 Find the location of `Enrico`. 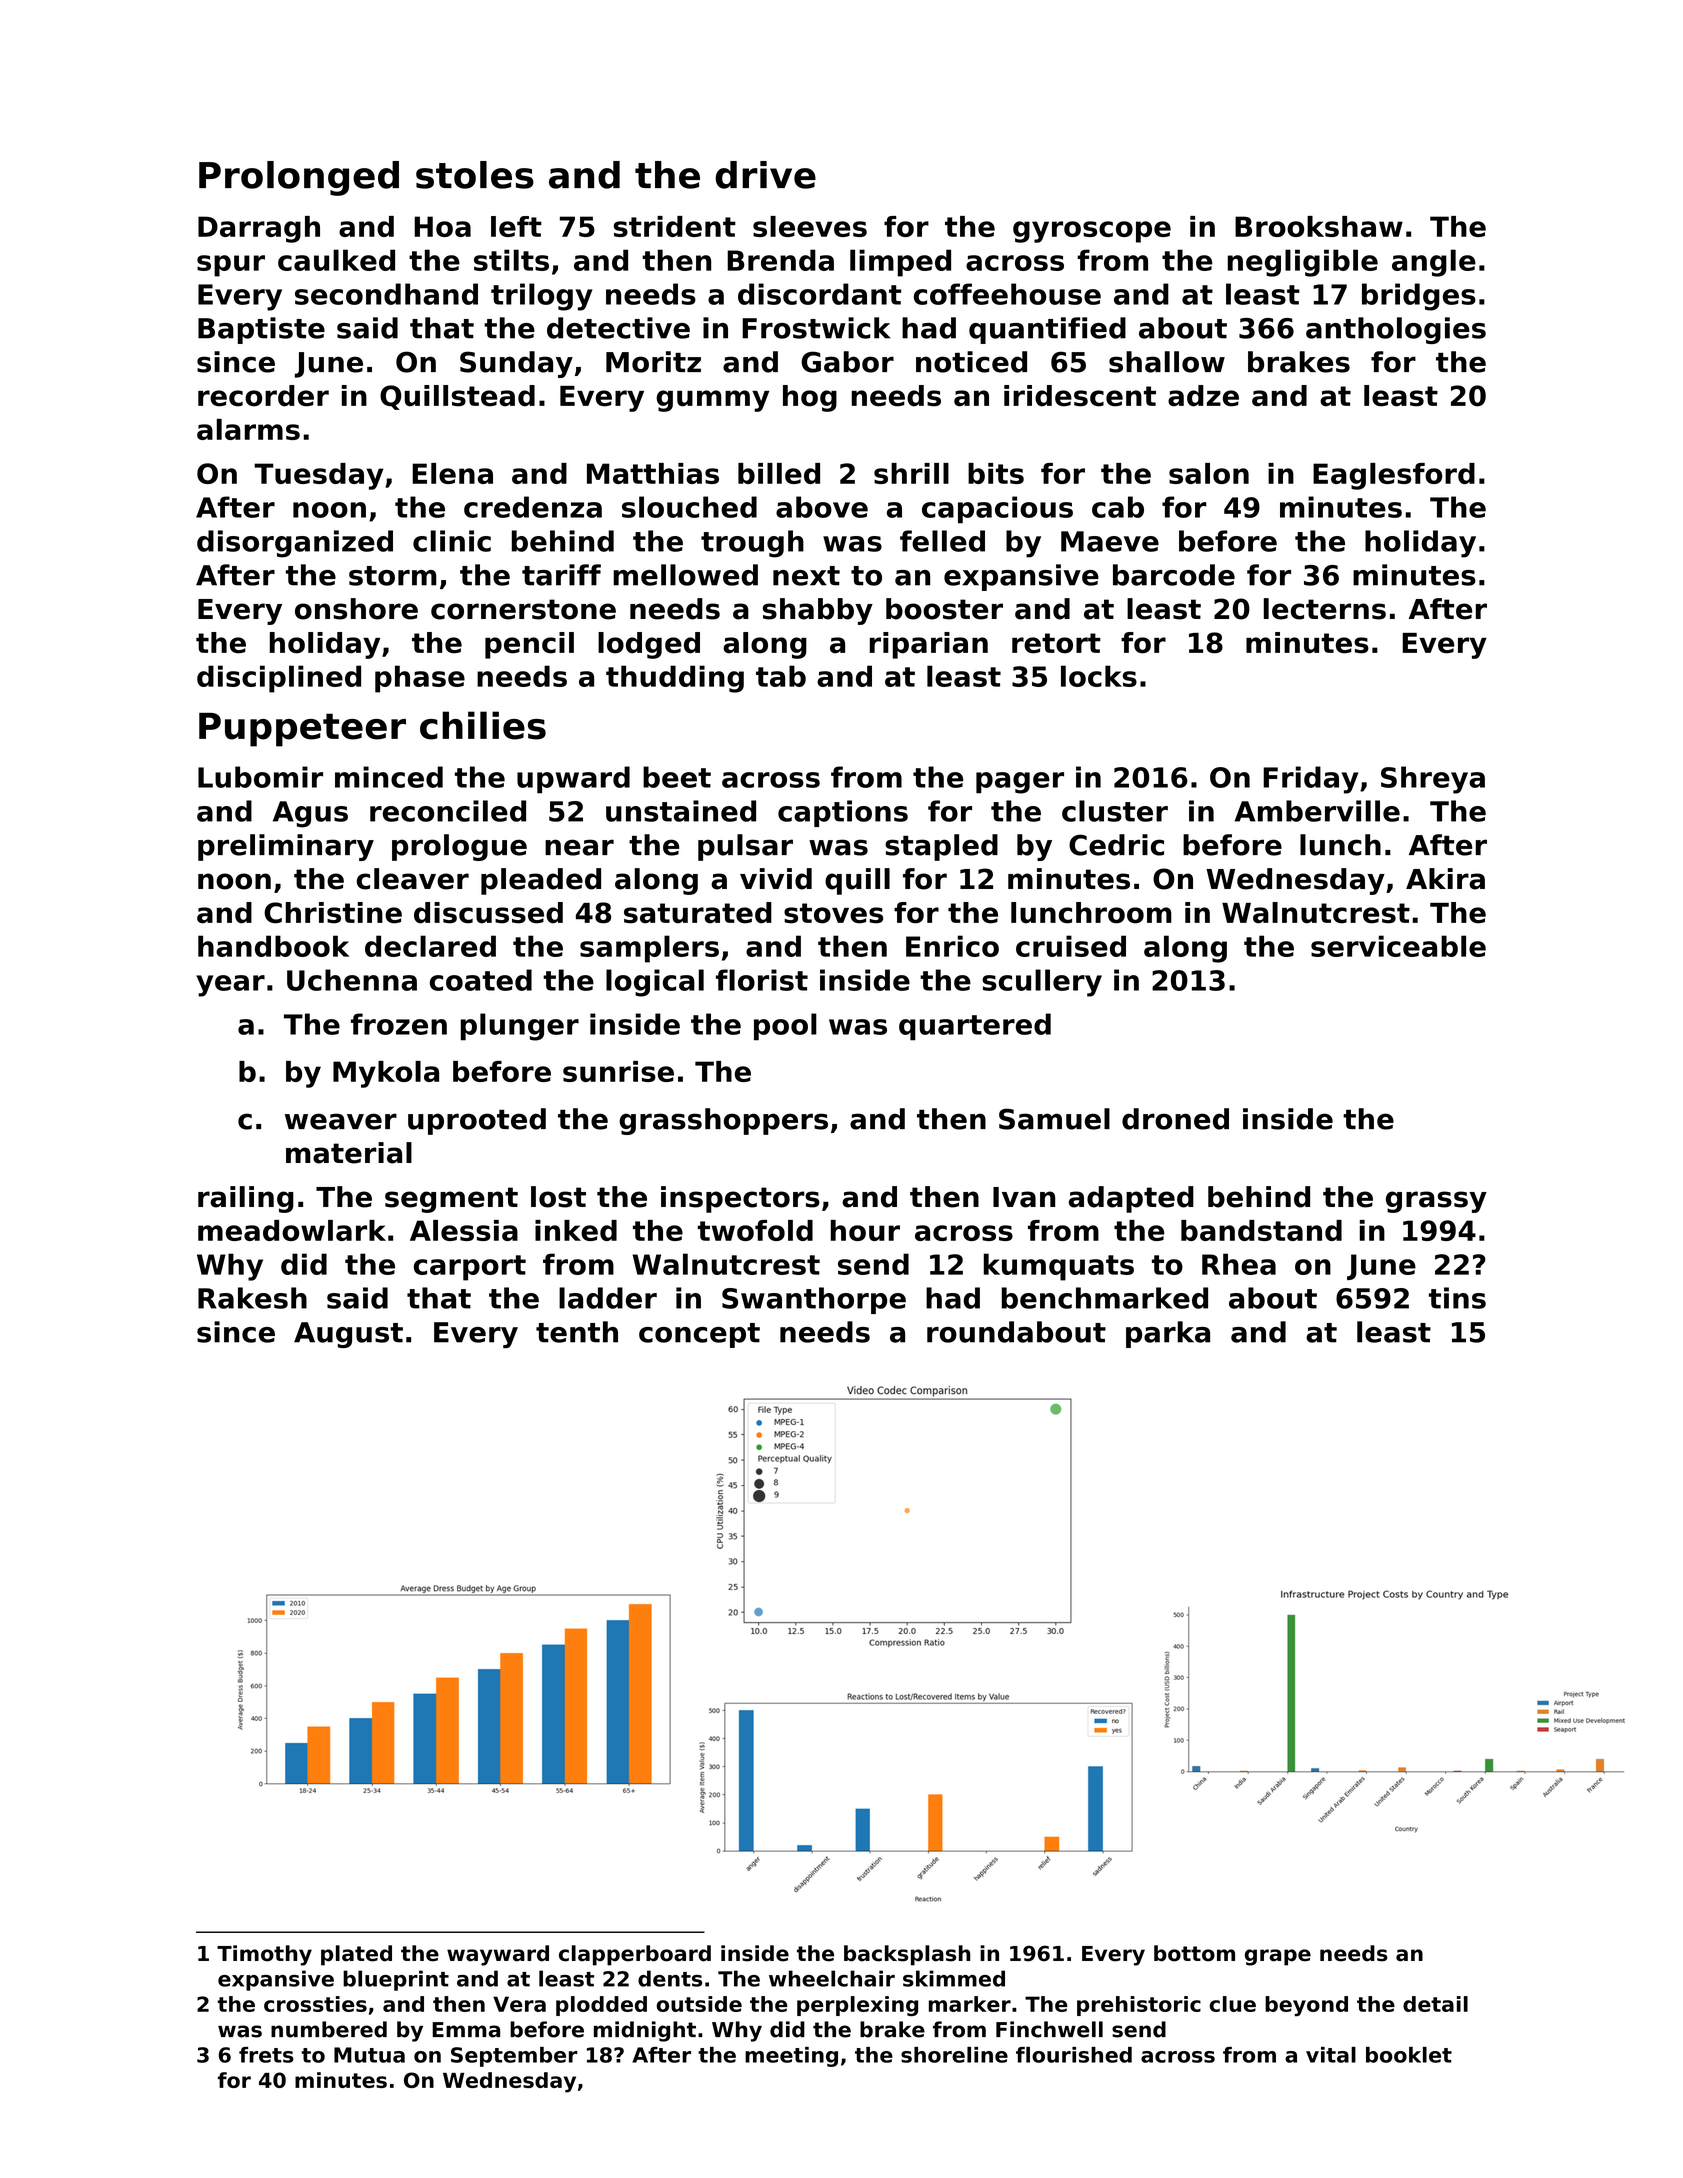

Enrico is located at coordinates (952, 946).
